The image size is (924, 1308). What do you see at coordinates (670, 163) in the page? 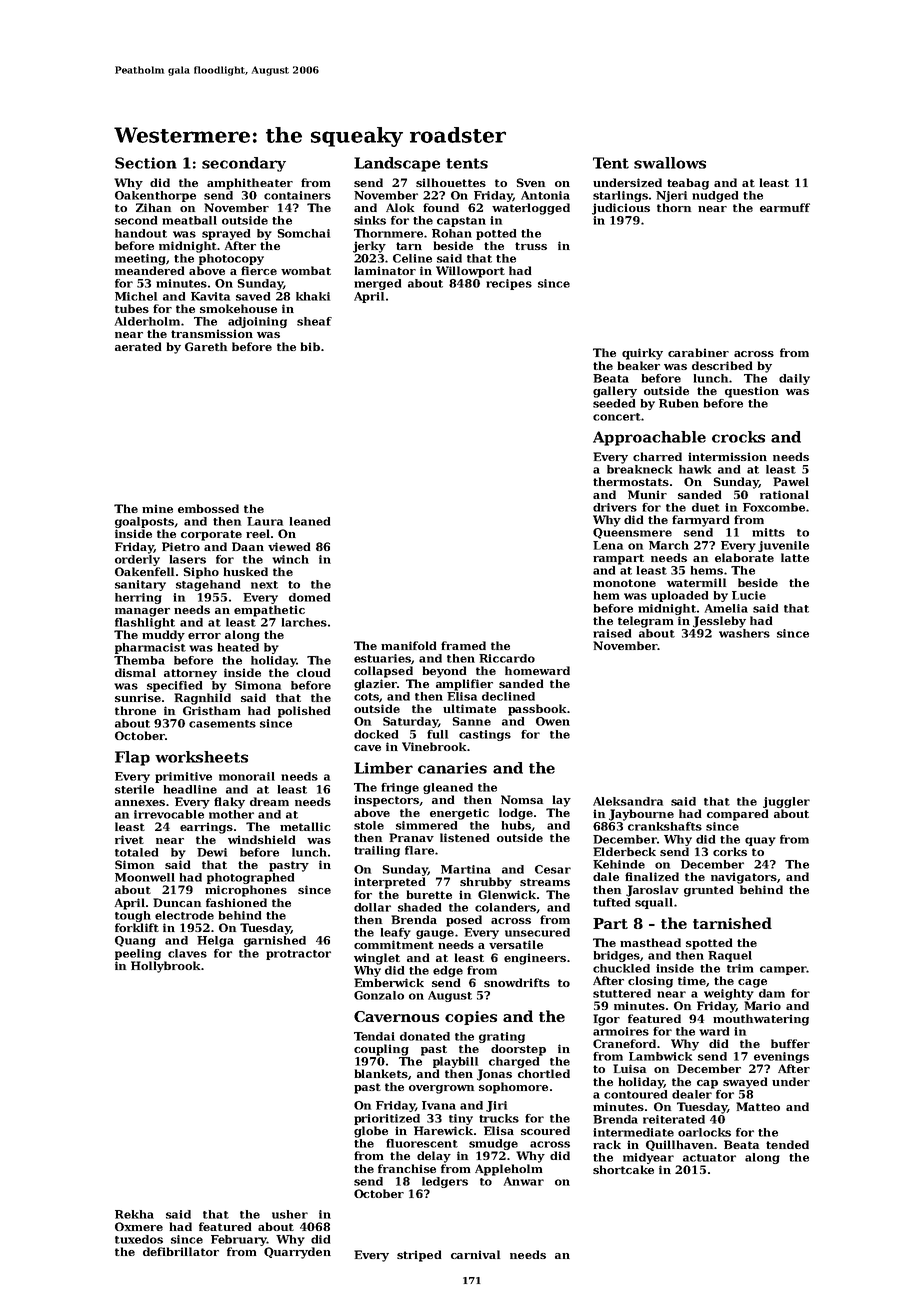
I see `swallows` at bounding box center [670, 163].
